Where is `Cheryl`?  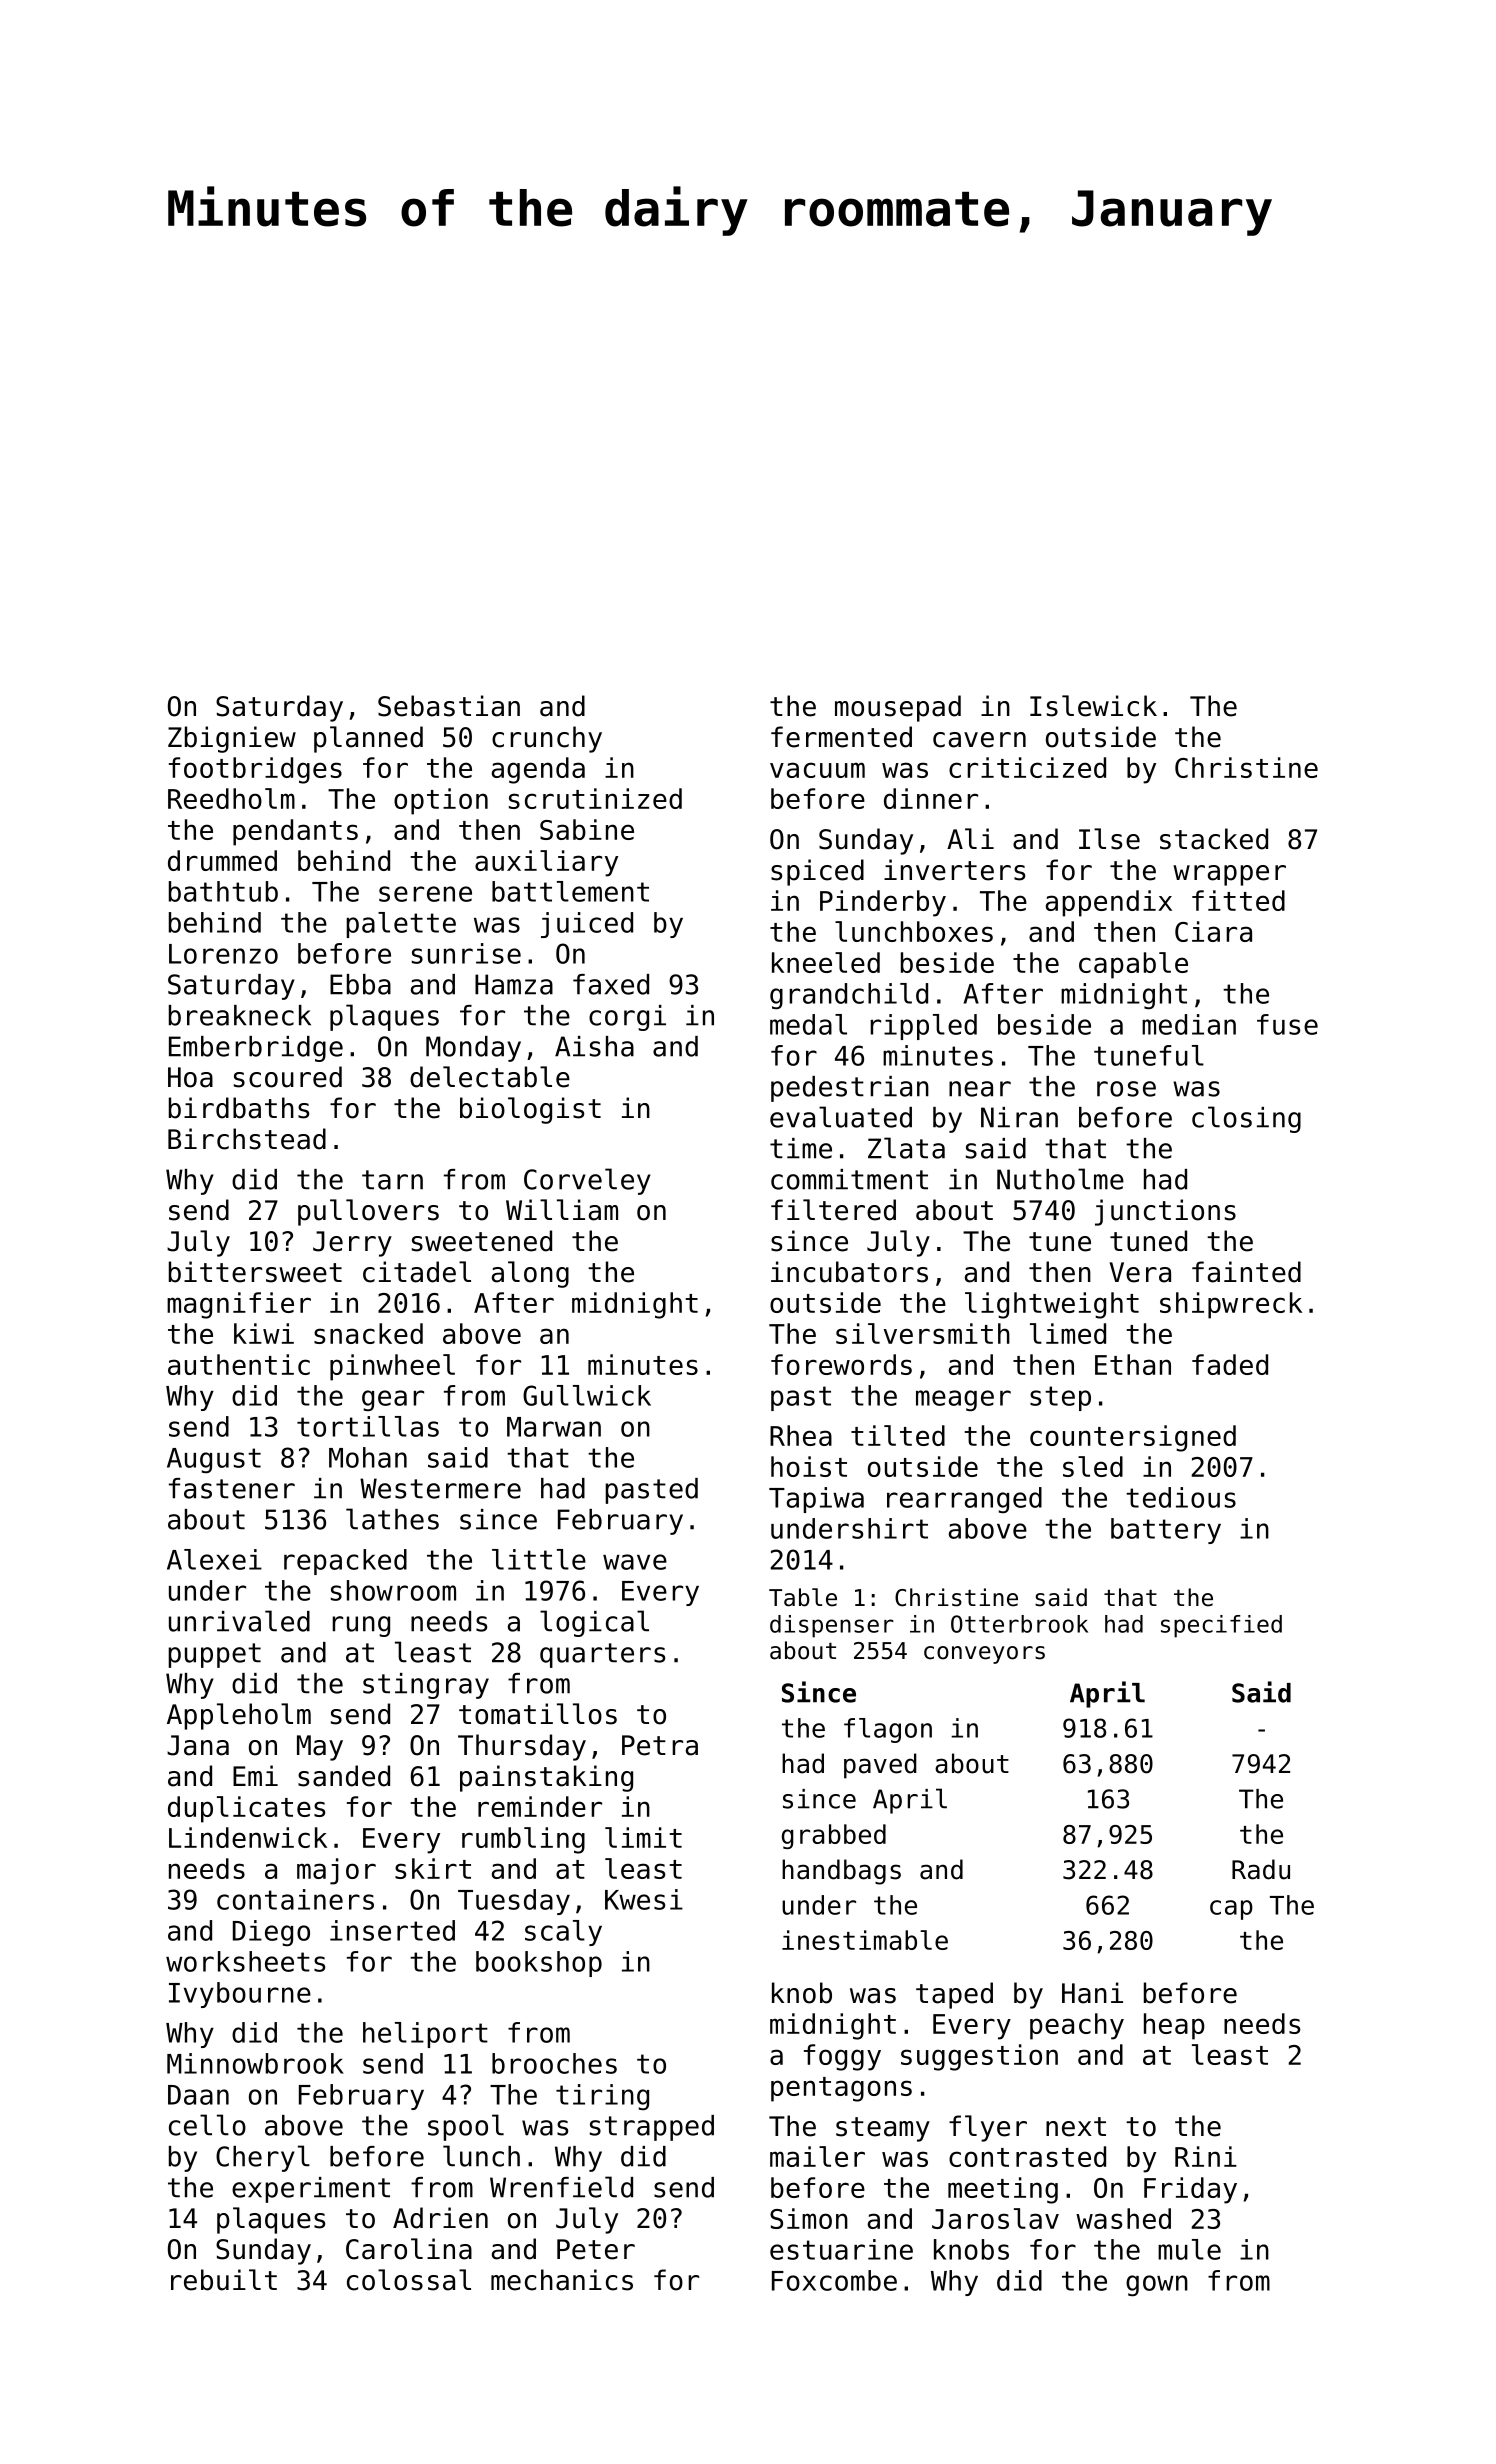 Cheryl is located at coordinates (263, 2158).
